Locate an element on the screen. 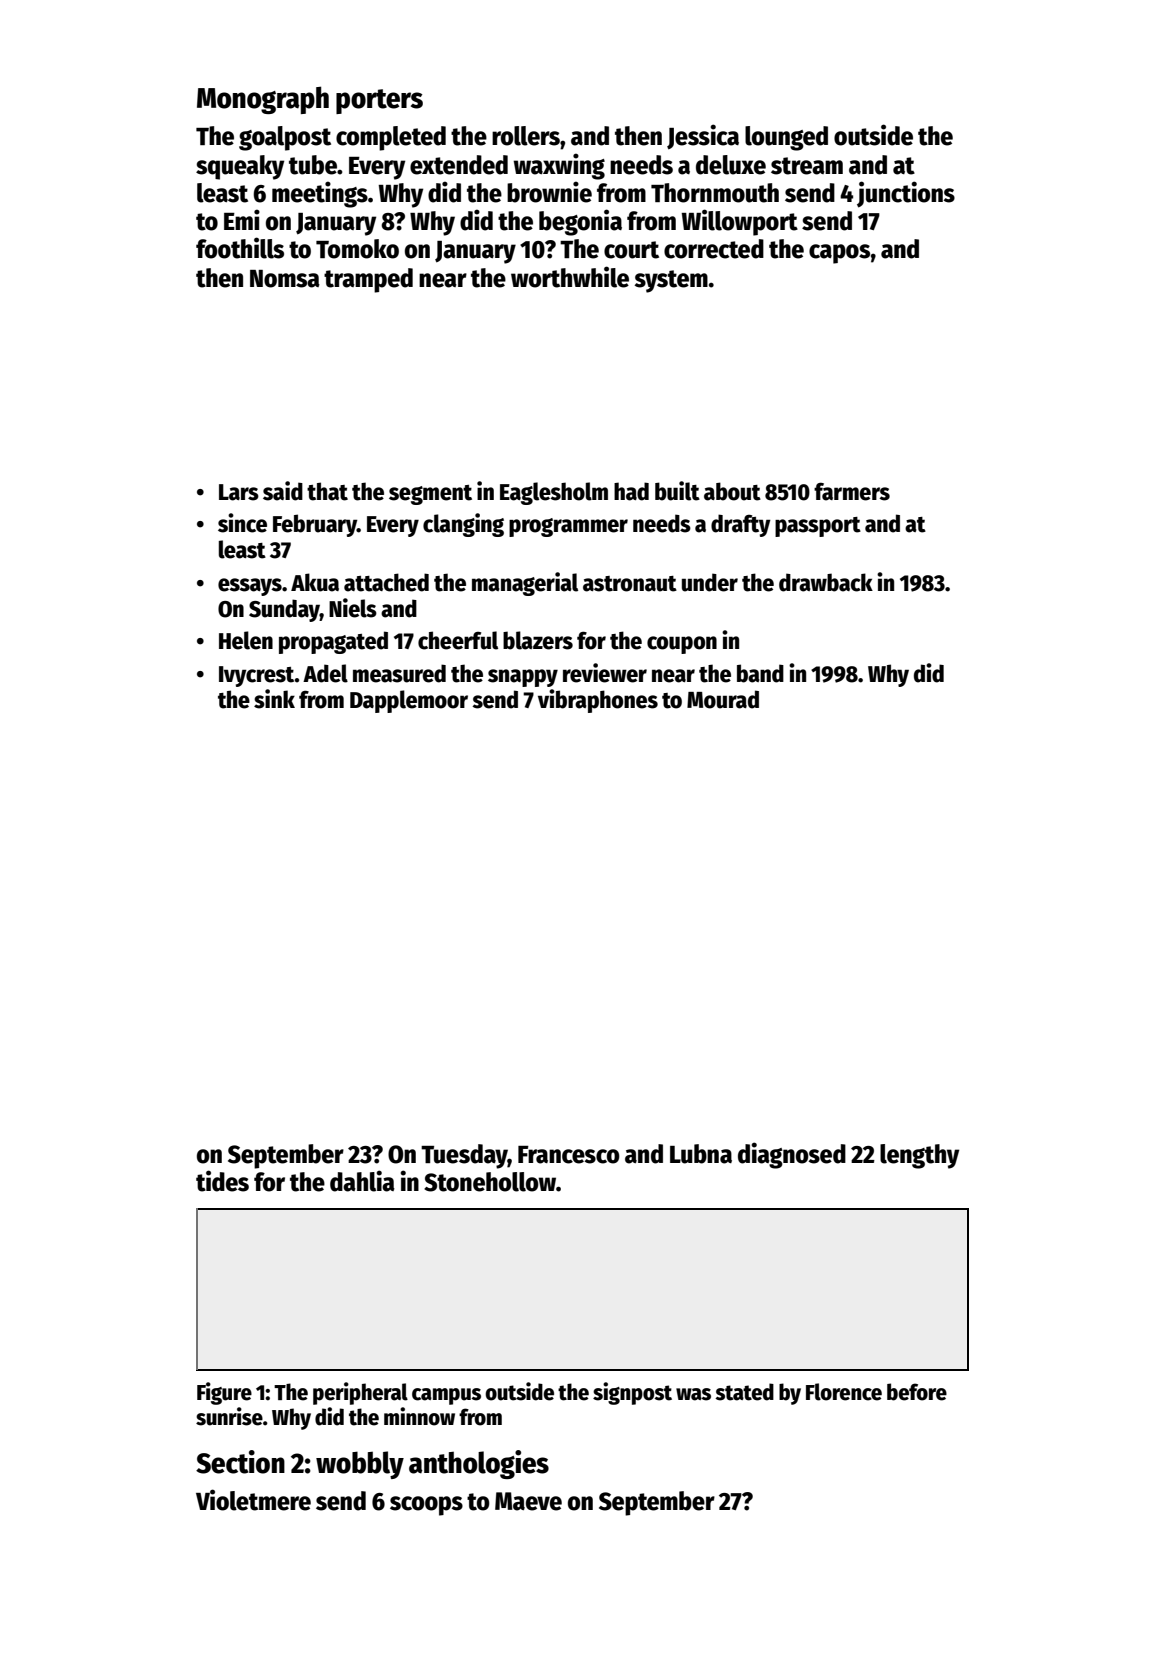 The height and width of the screenshot is (1654, 1165). junctions is located at coordinates (906, 194).
